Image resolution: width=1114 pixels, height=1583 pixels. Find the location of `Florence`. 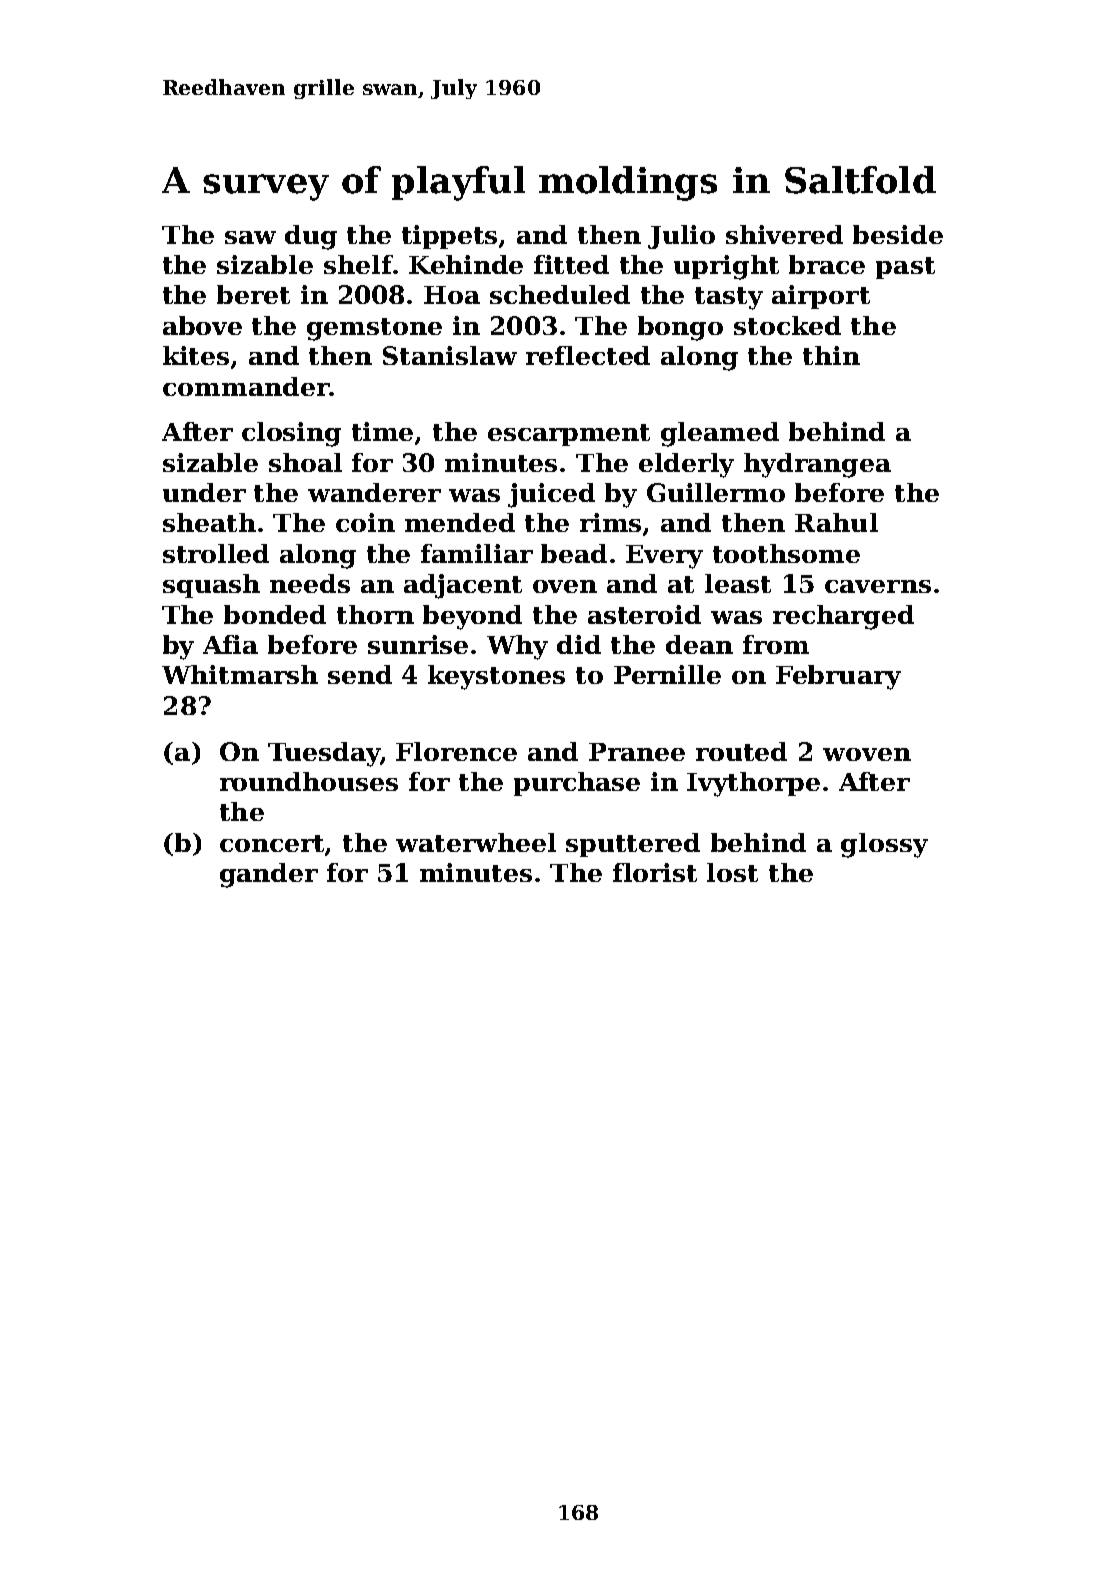

Florence is located at coordinates (456, 751).
